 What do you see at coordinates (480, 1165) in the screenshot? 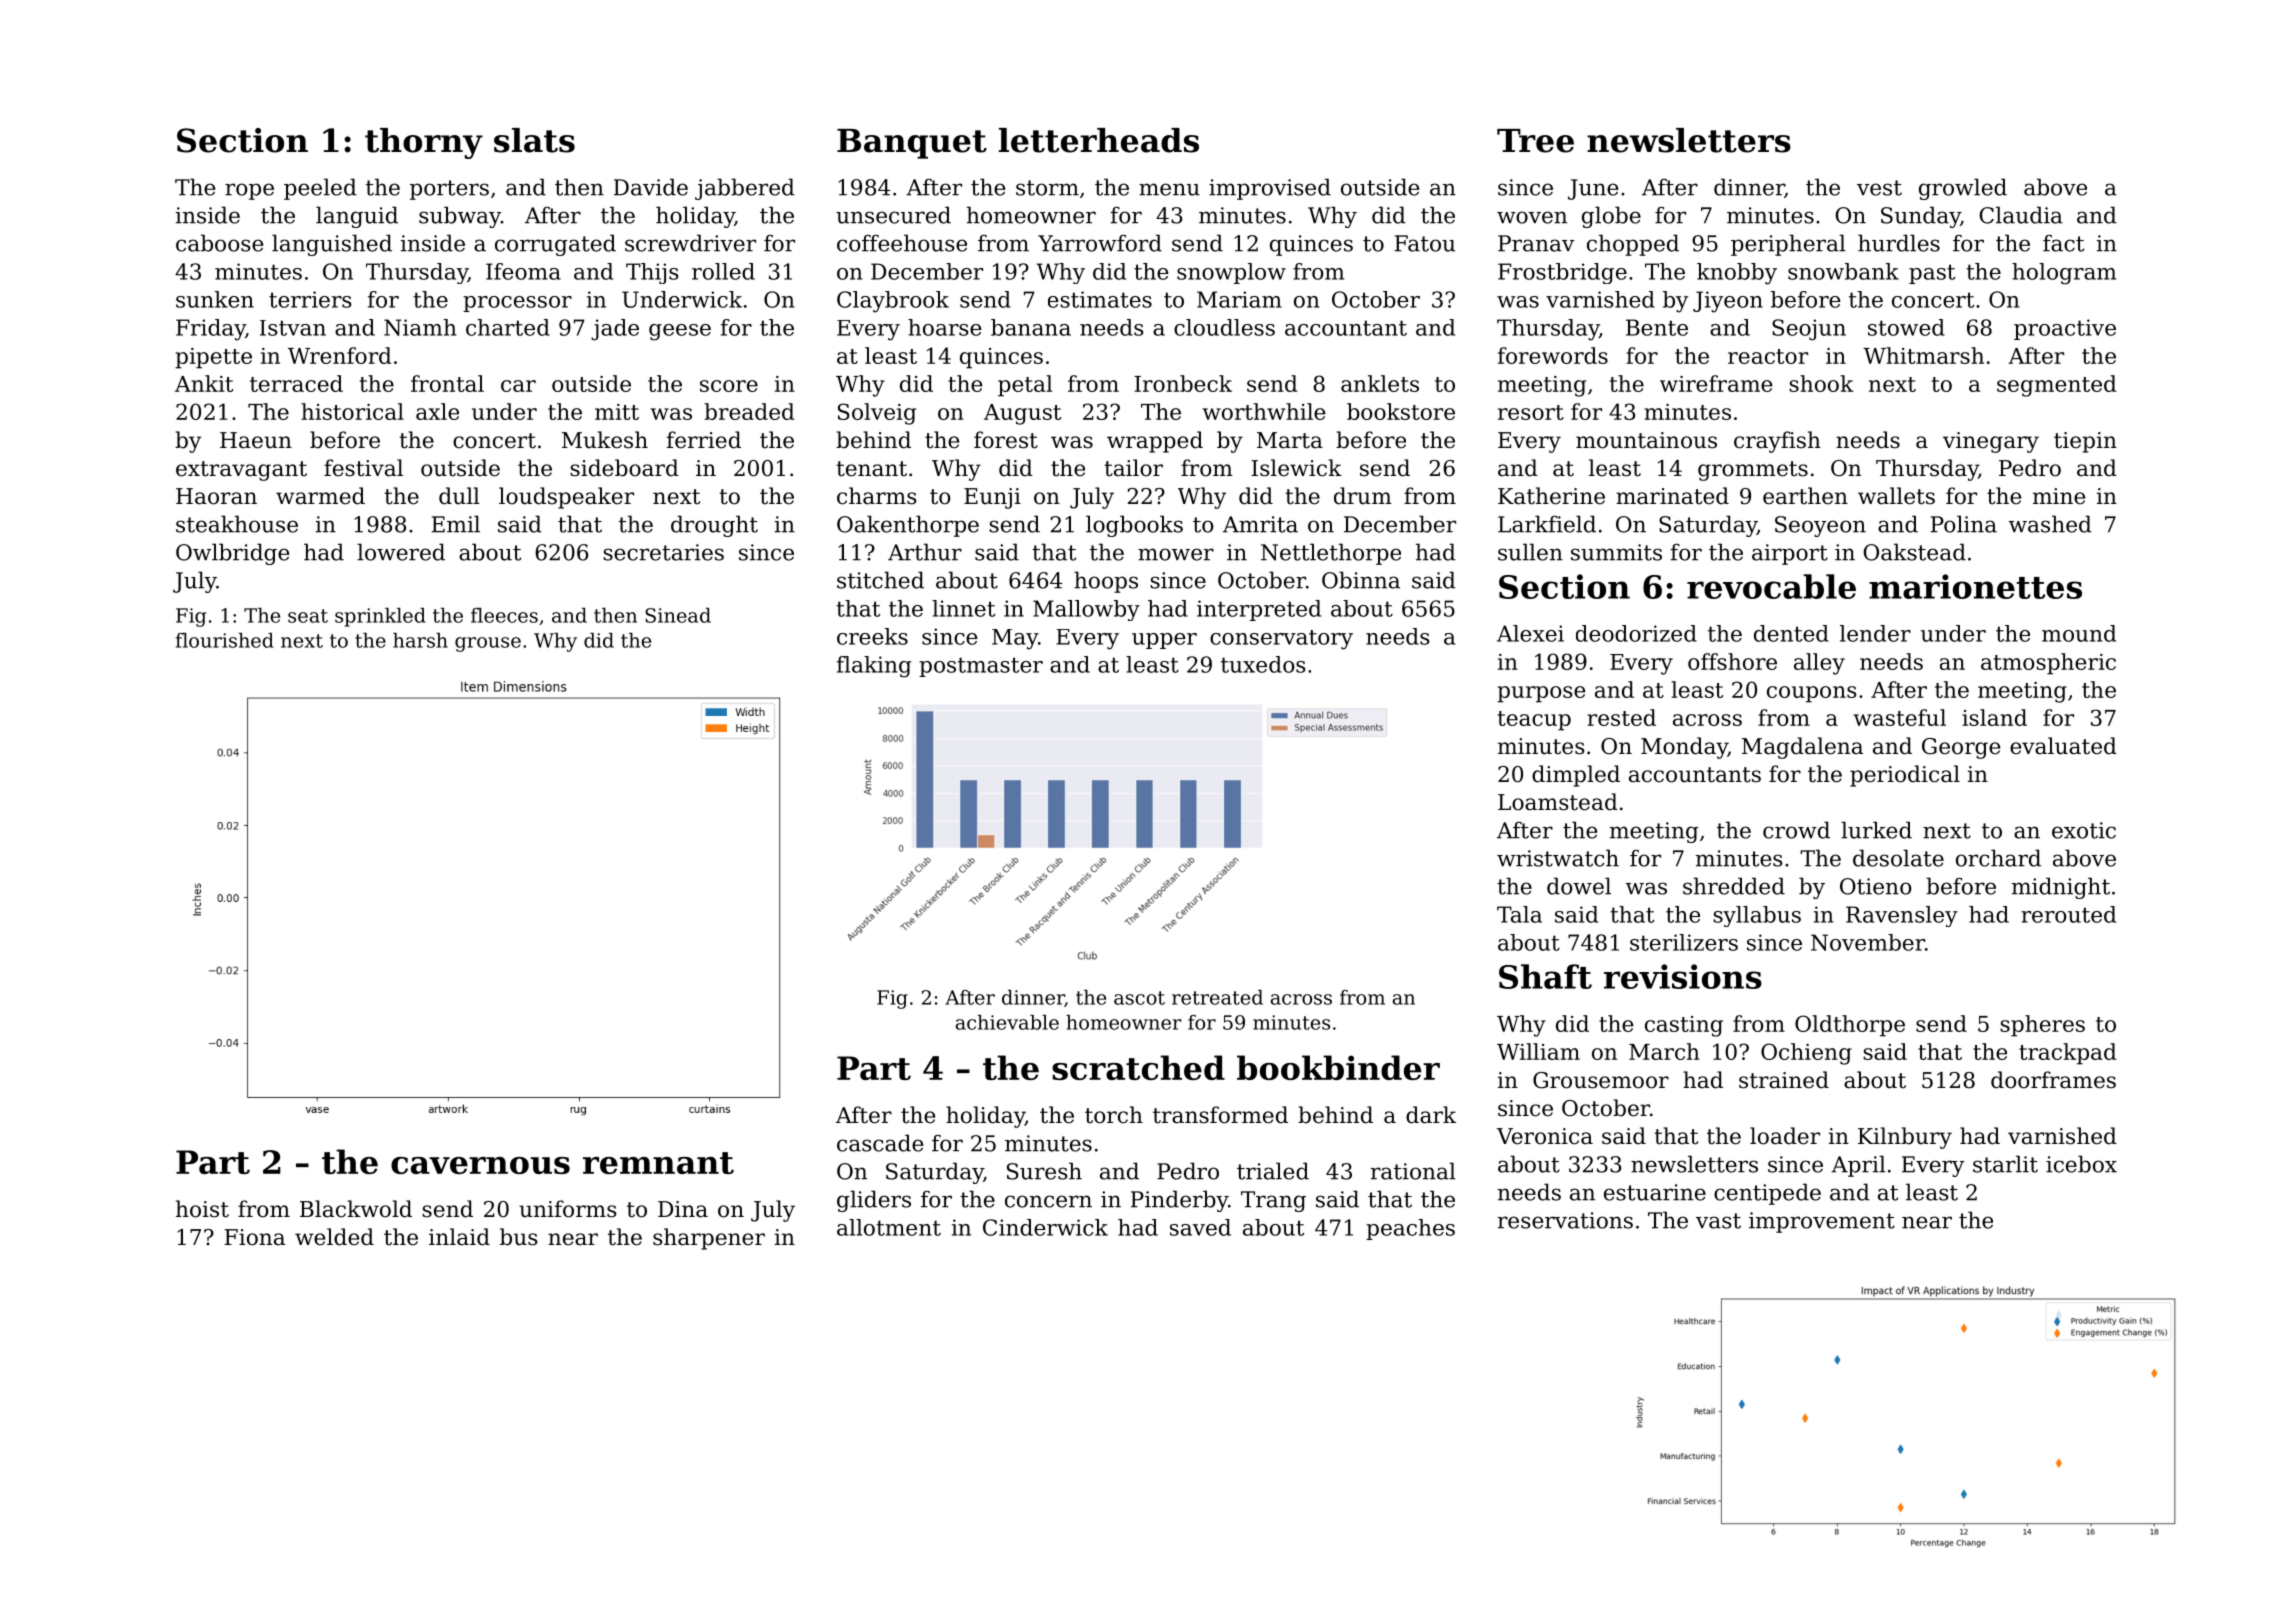
I see `cavernous` at bounding box center [480, 1165].
